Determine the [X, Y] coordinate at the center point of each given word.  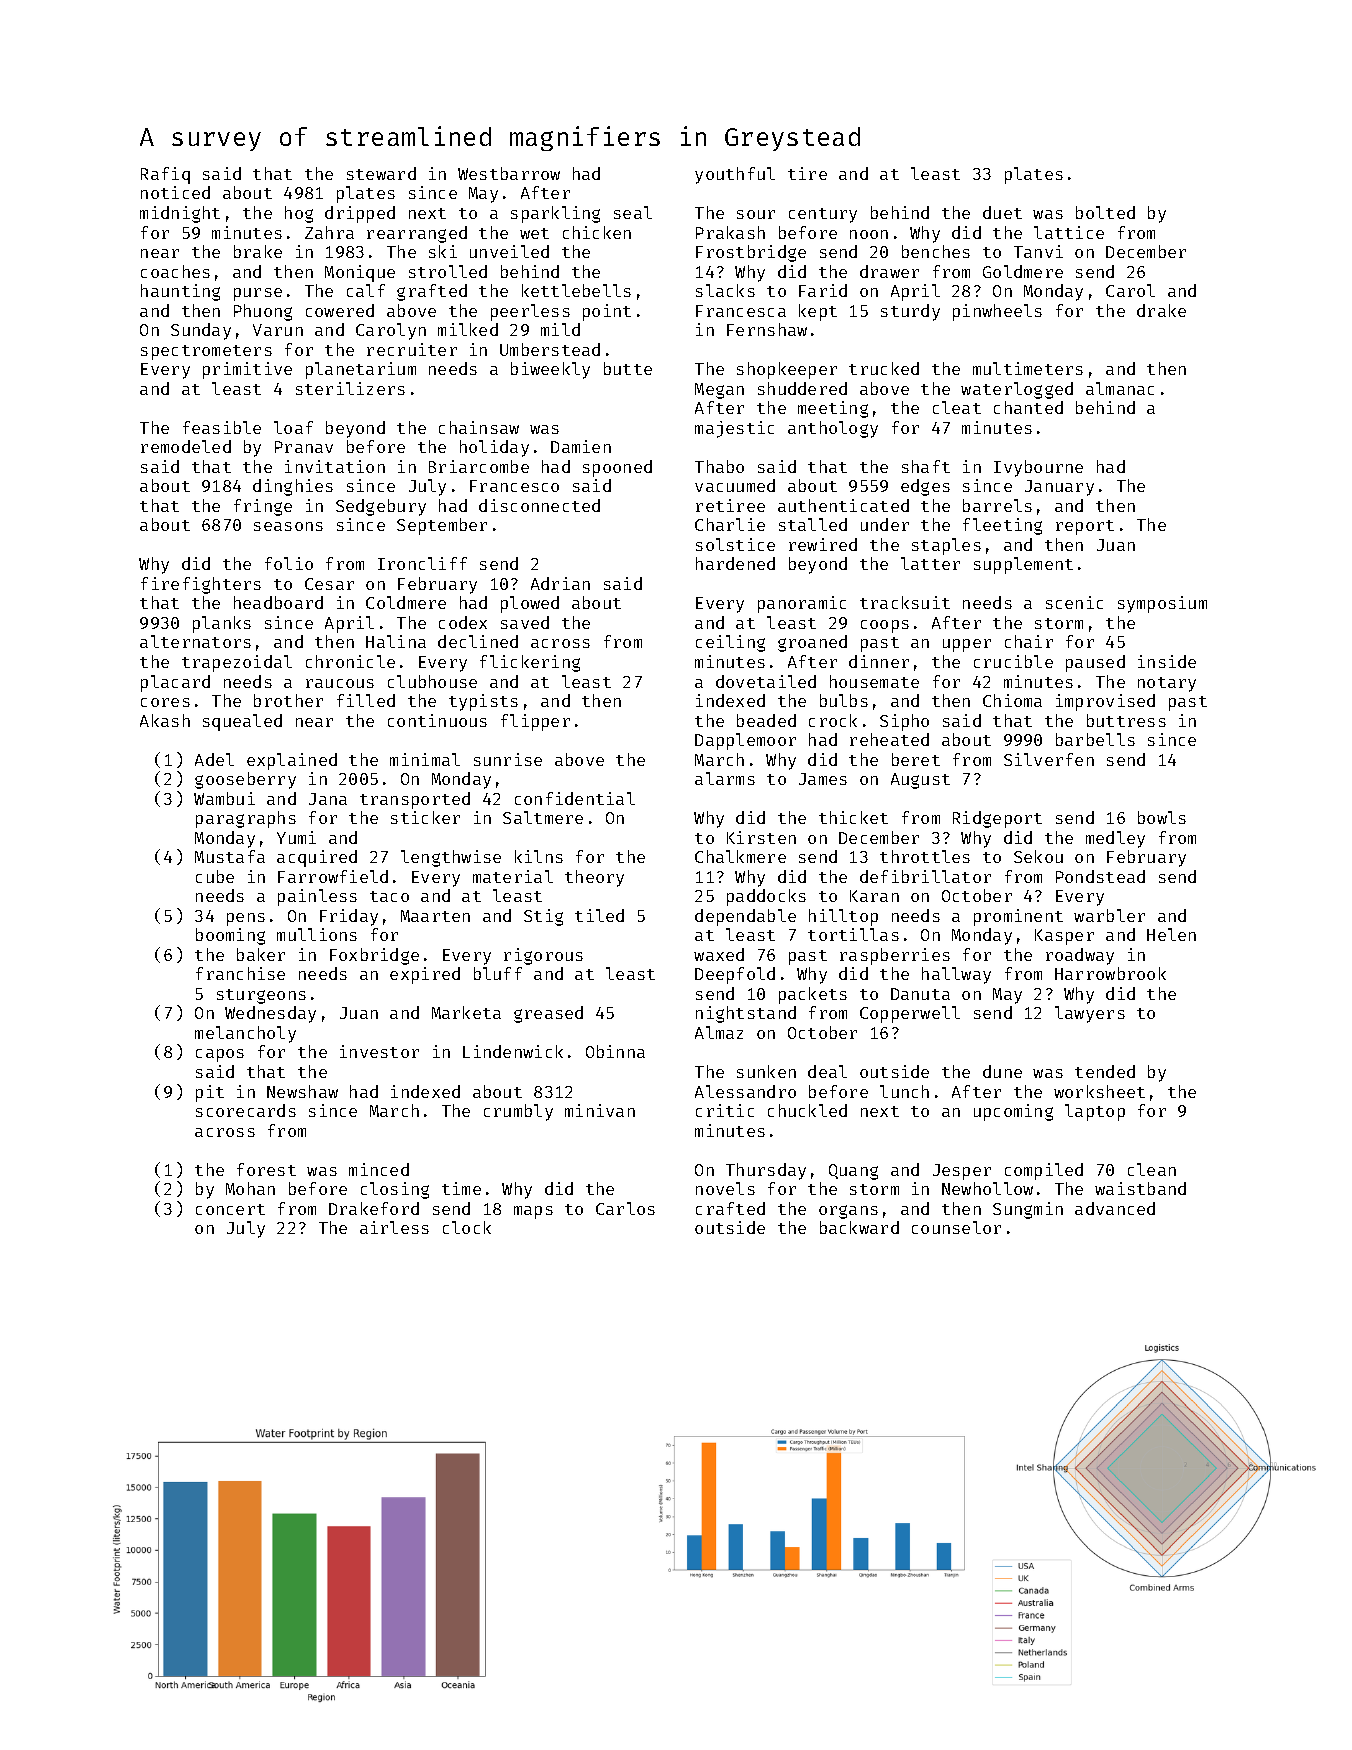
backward [859, 1227]
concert [230, 1209]
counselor [956, 1227]
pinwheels [997, 312]
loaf [293, 427]
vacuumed [735, 485]
